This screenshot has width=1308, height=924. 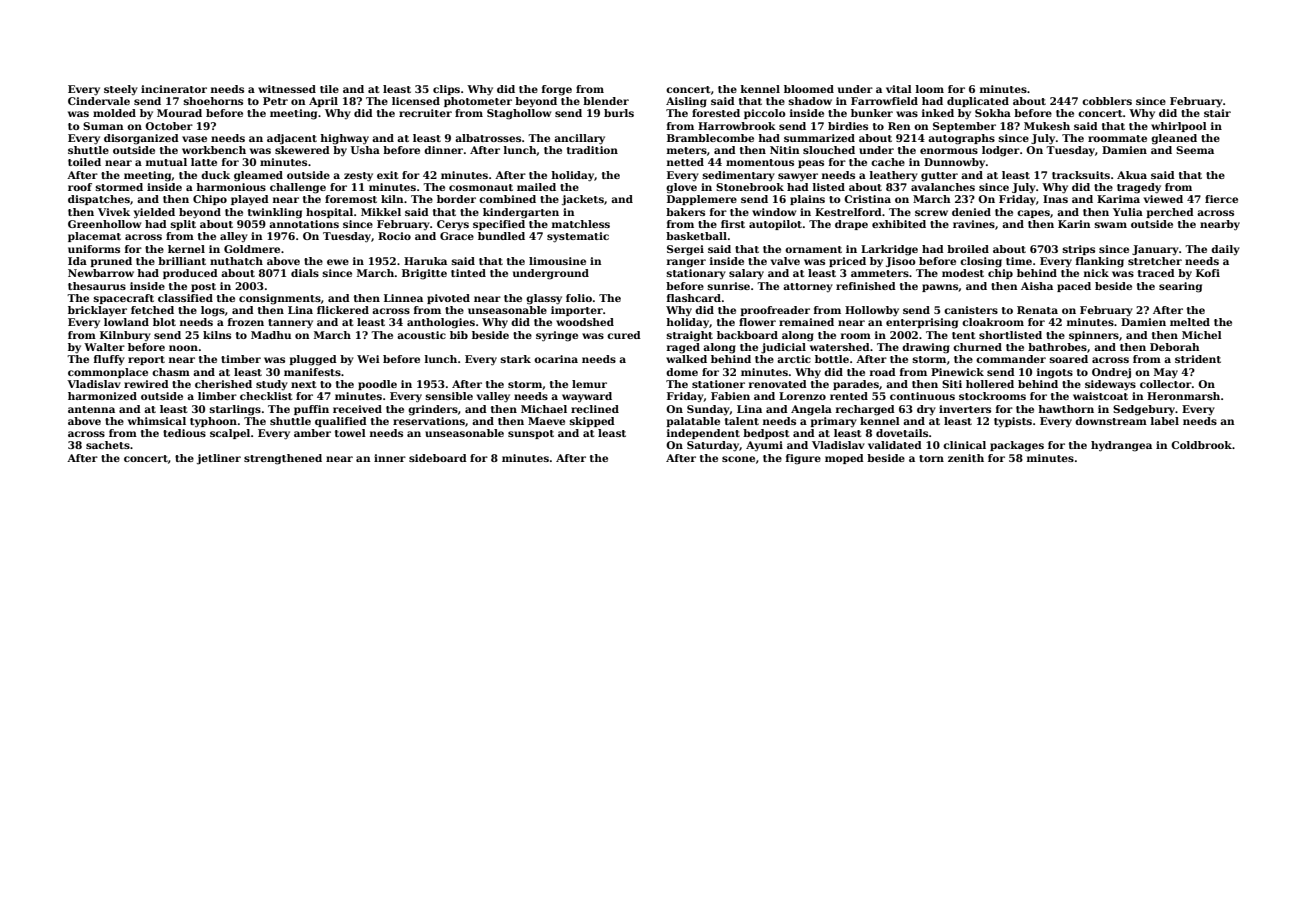 I want to click on whimsical, so click(x=157, y=421).
